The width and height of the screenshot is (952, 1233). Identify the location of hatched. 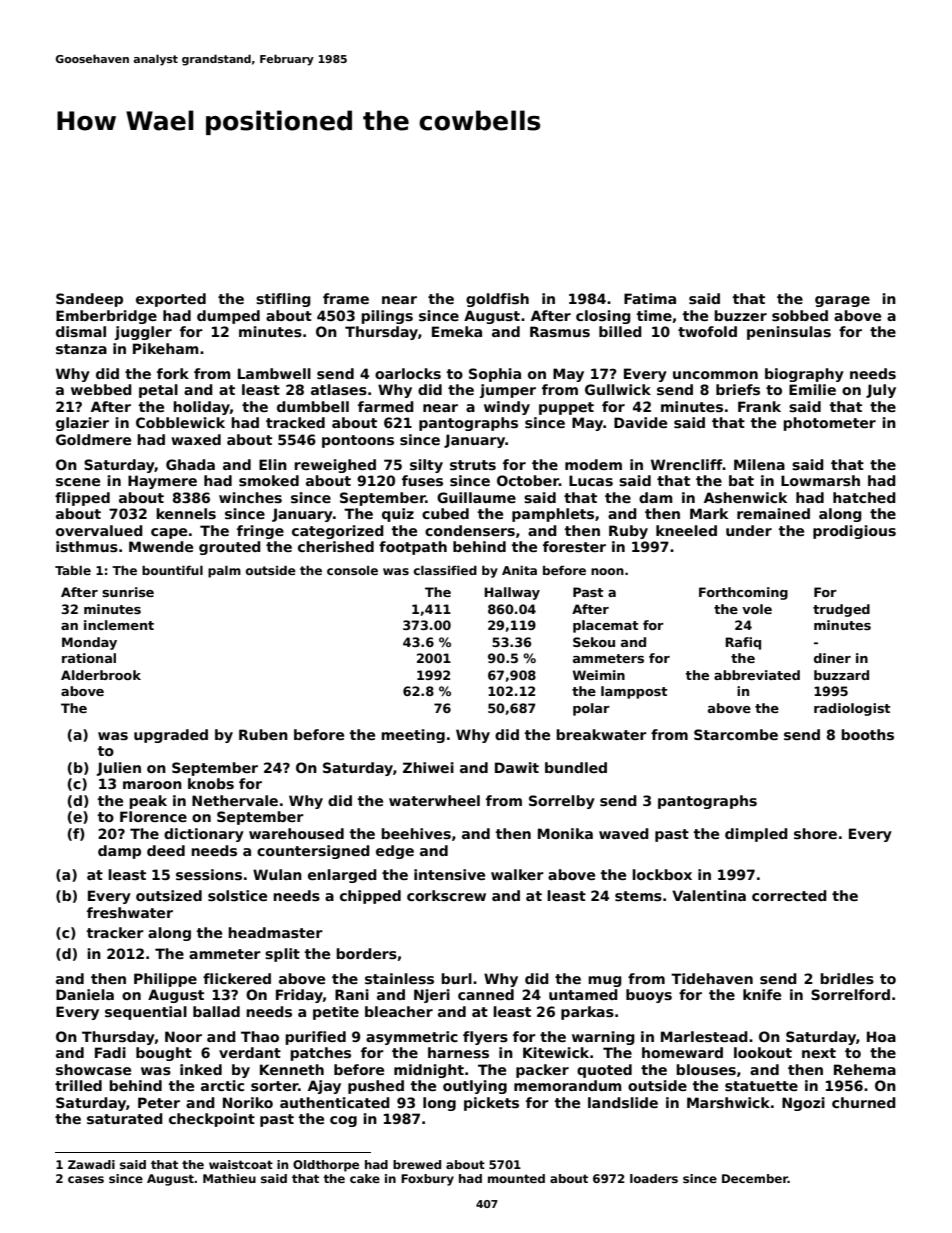
(864, 497).
